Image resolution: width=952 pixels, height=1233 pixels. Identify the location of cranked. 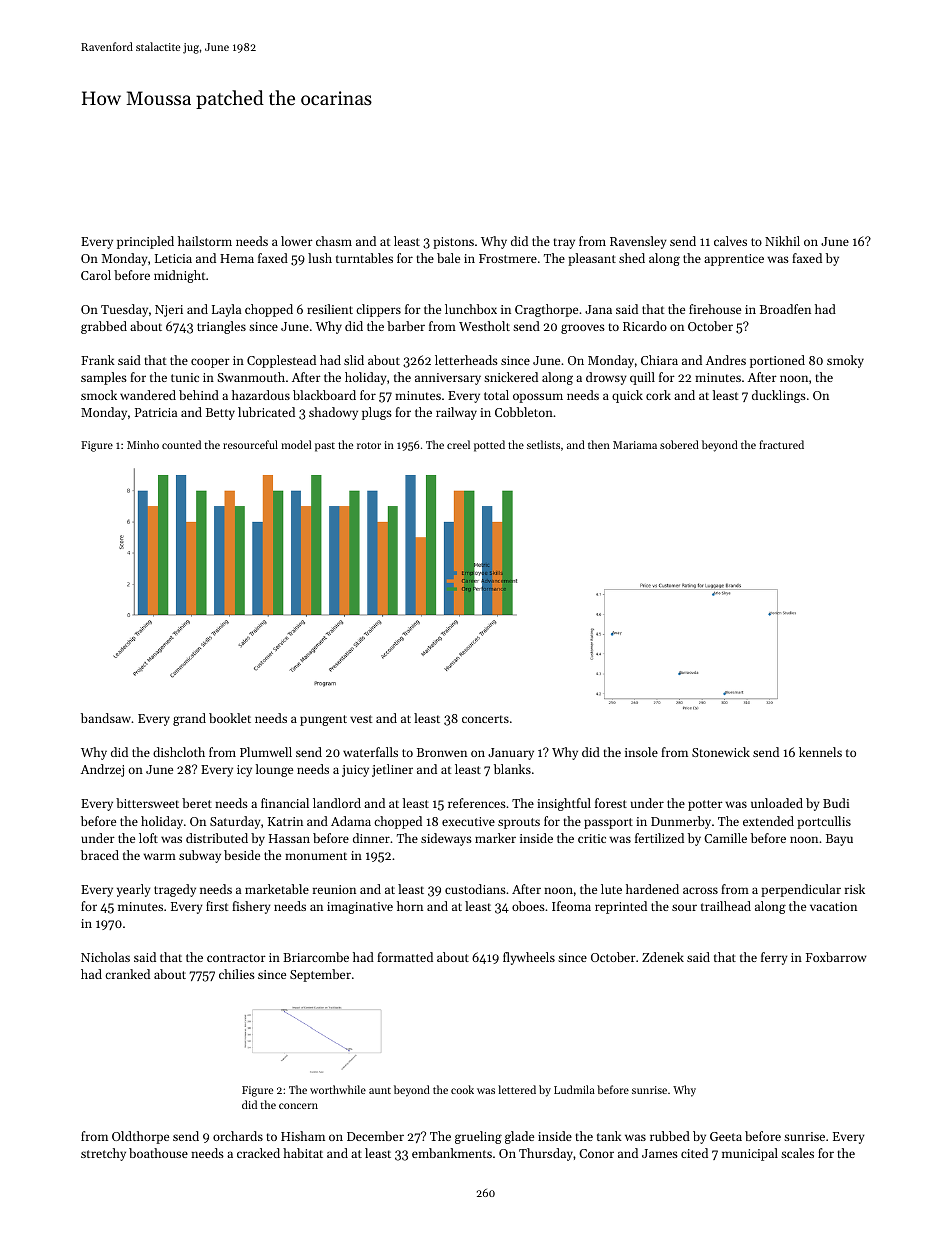
(127, 974).
